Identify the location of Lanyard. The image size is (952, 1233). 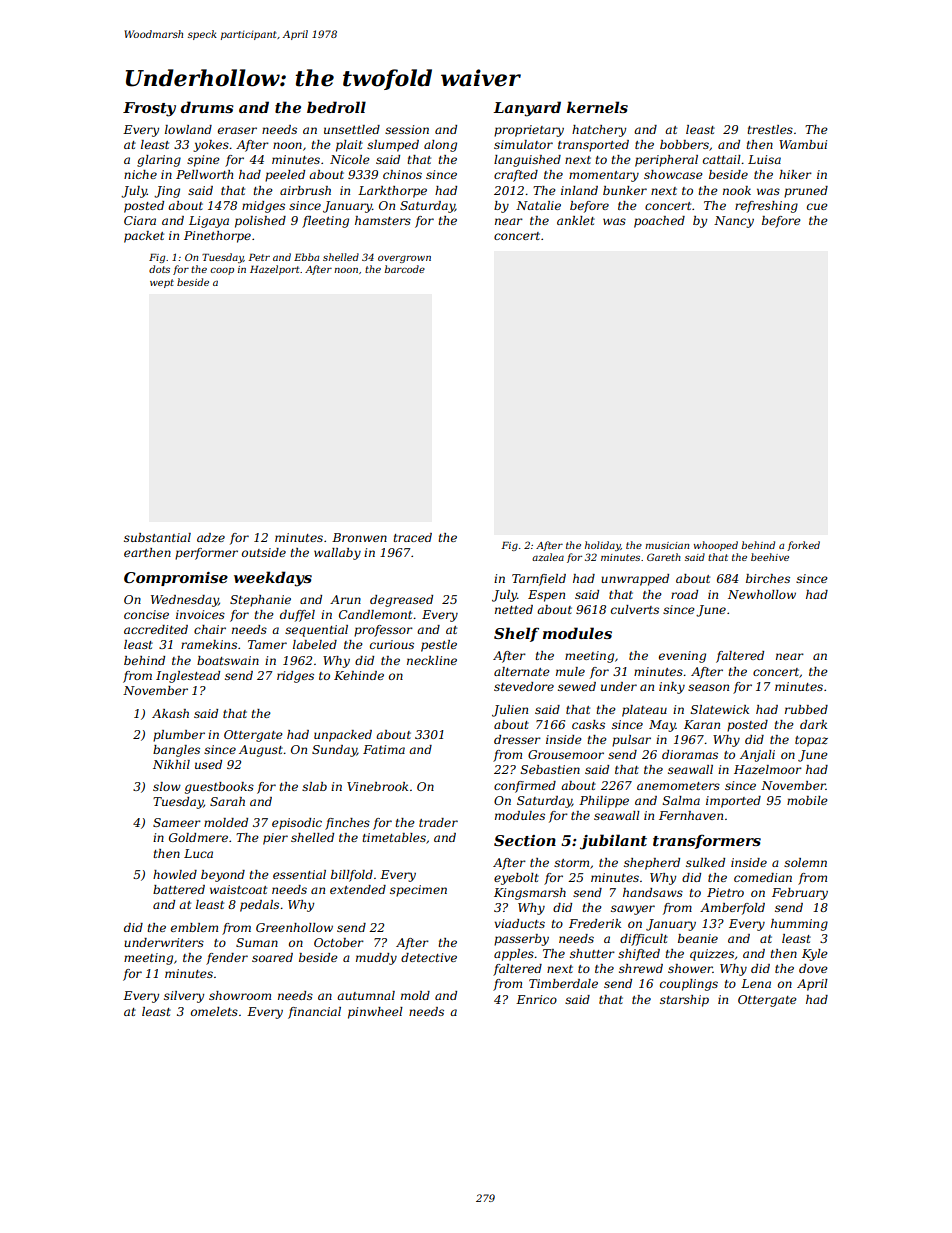
(527, 109).
